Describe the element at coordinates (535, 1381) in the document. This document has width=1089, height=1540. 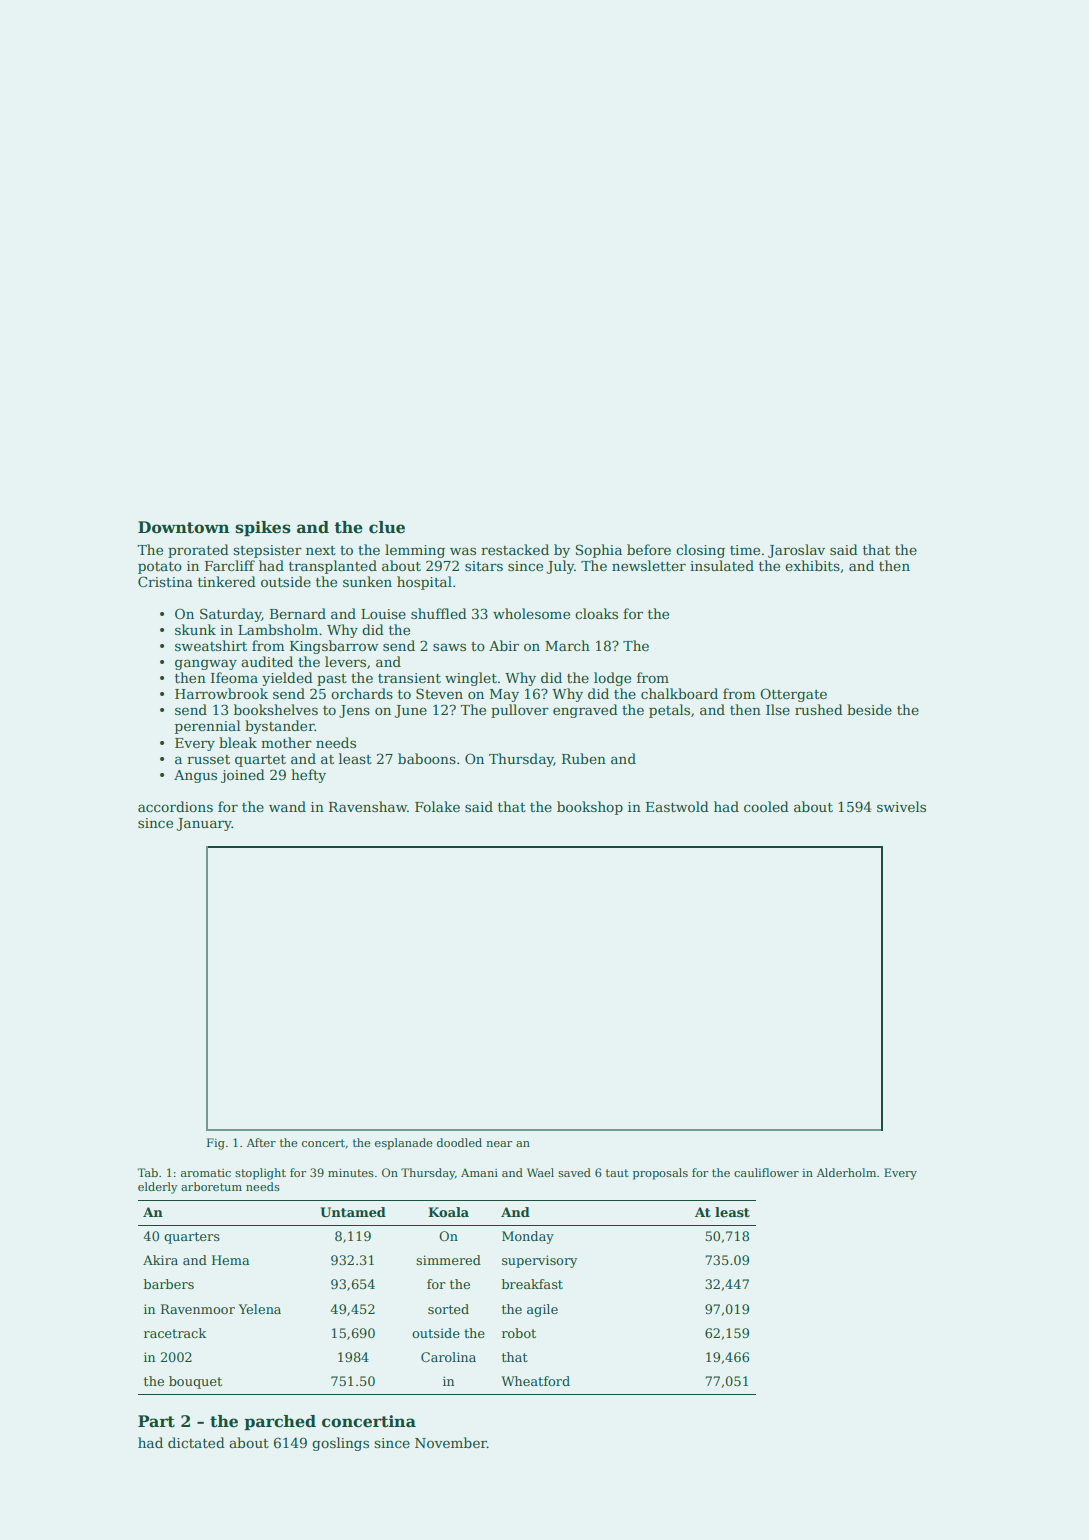
I see `Wheatford` at that location.
